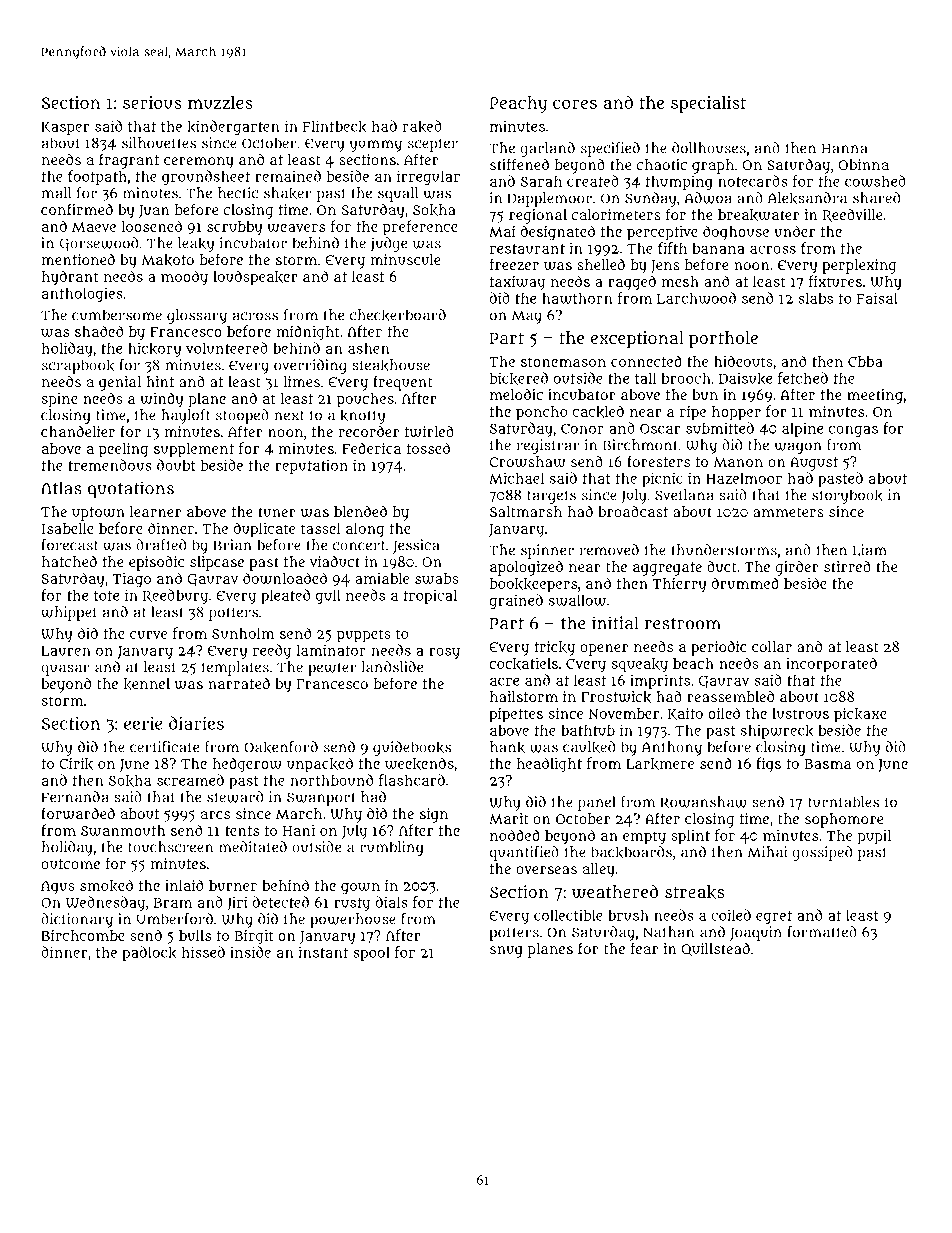 This screenshot has width=952, height=1233. What do you see at coordinates (807, 198) in the screenshot?
I see `Aleksandra` at bounding box center [807, 198].
